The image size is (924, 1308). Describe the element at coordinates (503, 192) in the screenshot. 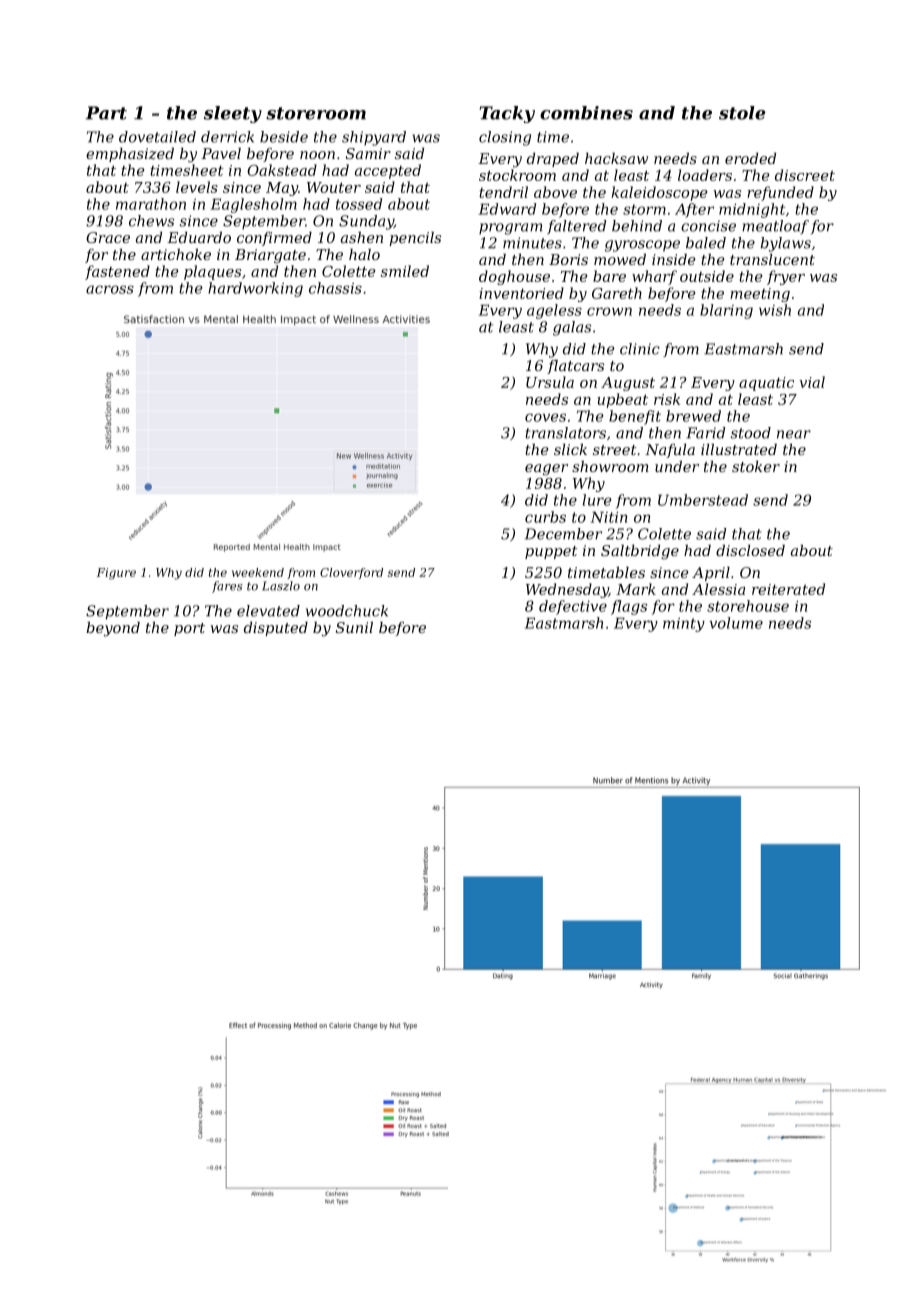

I see `tendril` at that location.
